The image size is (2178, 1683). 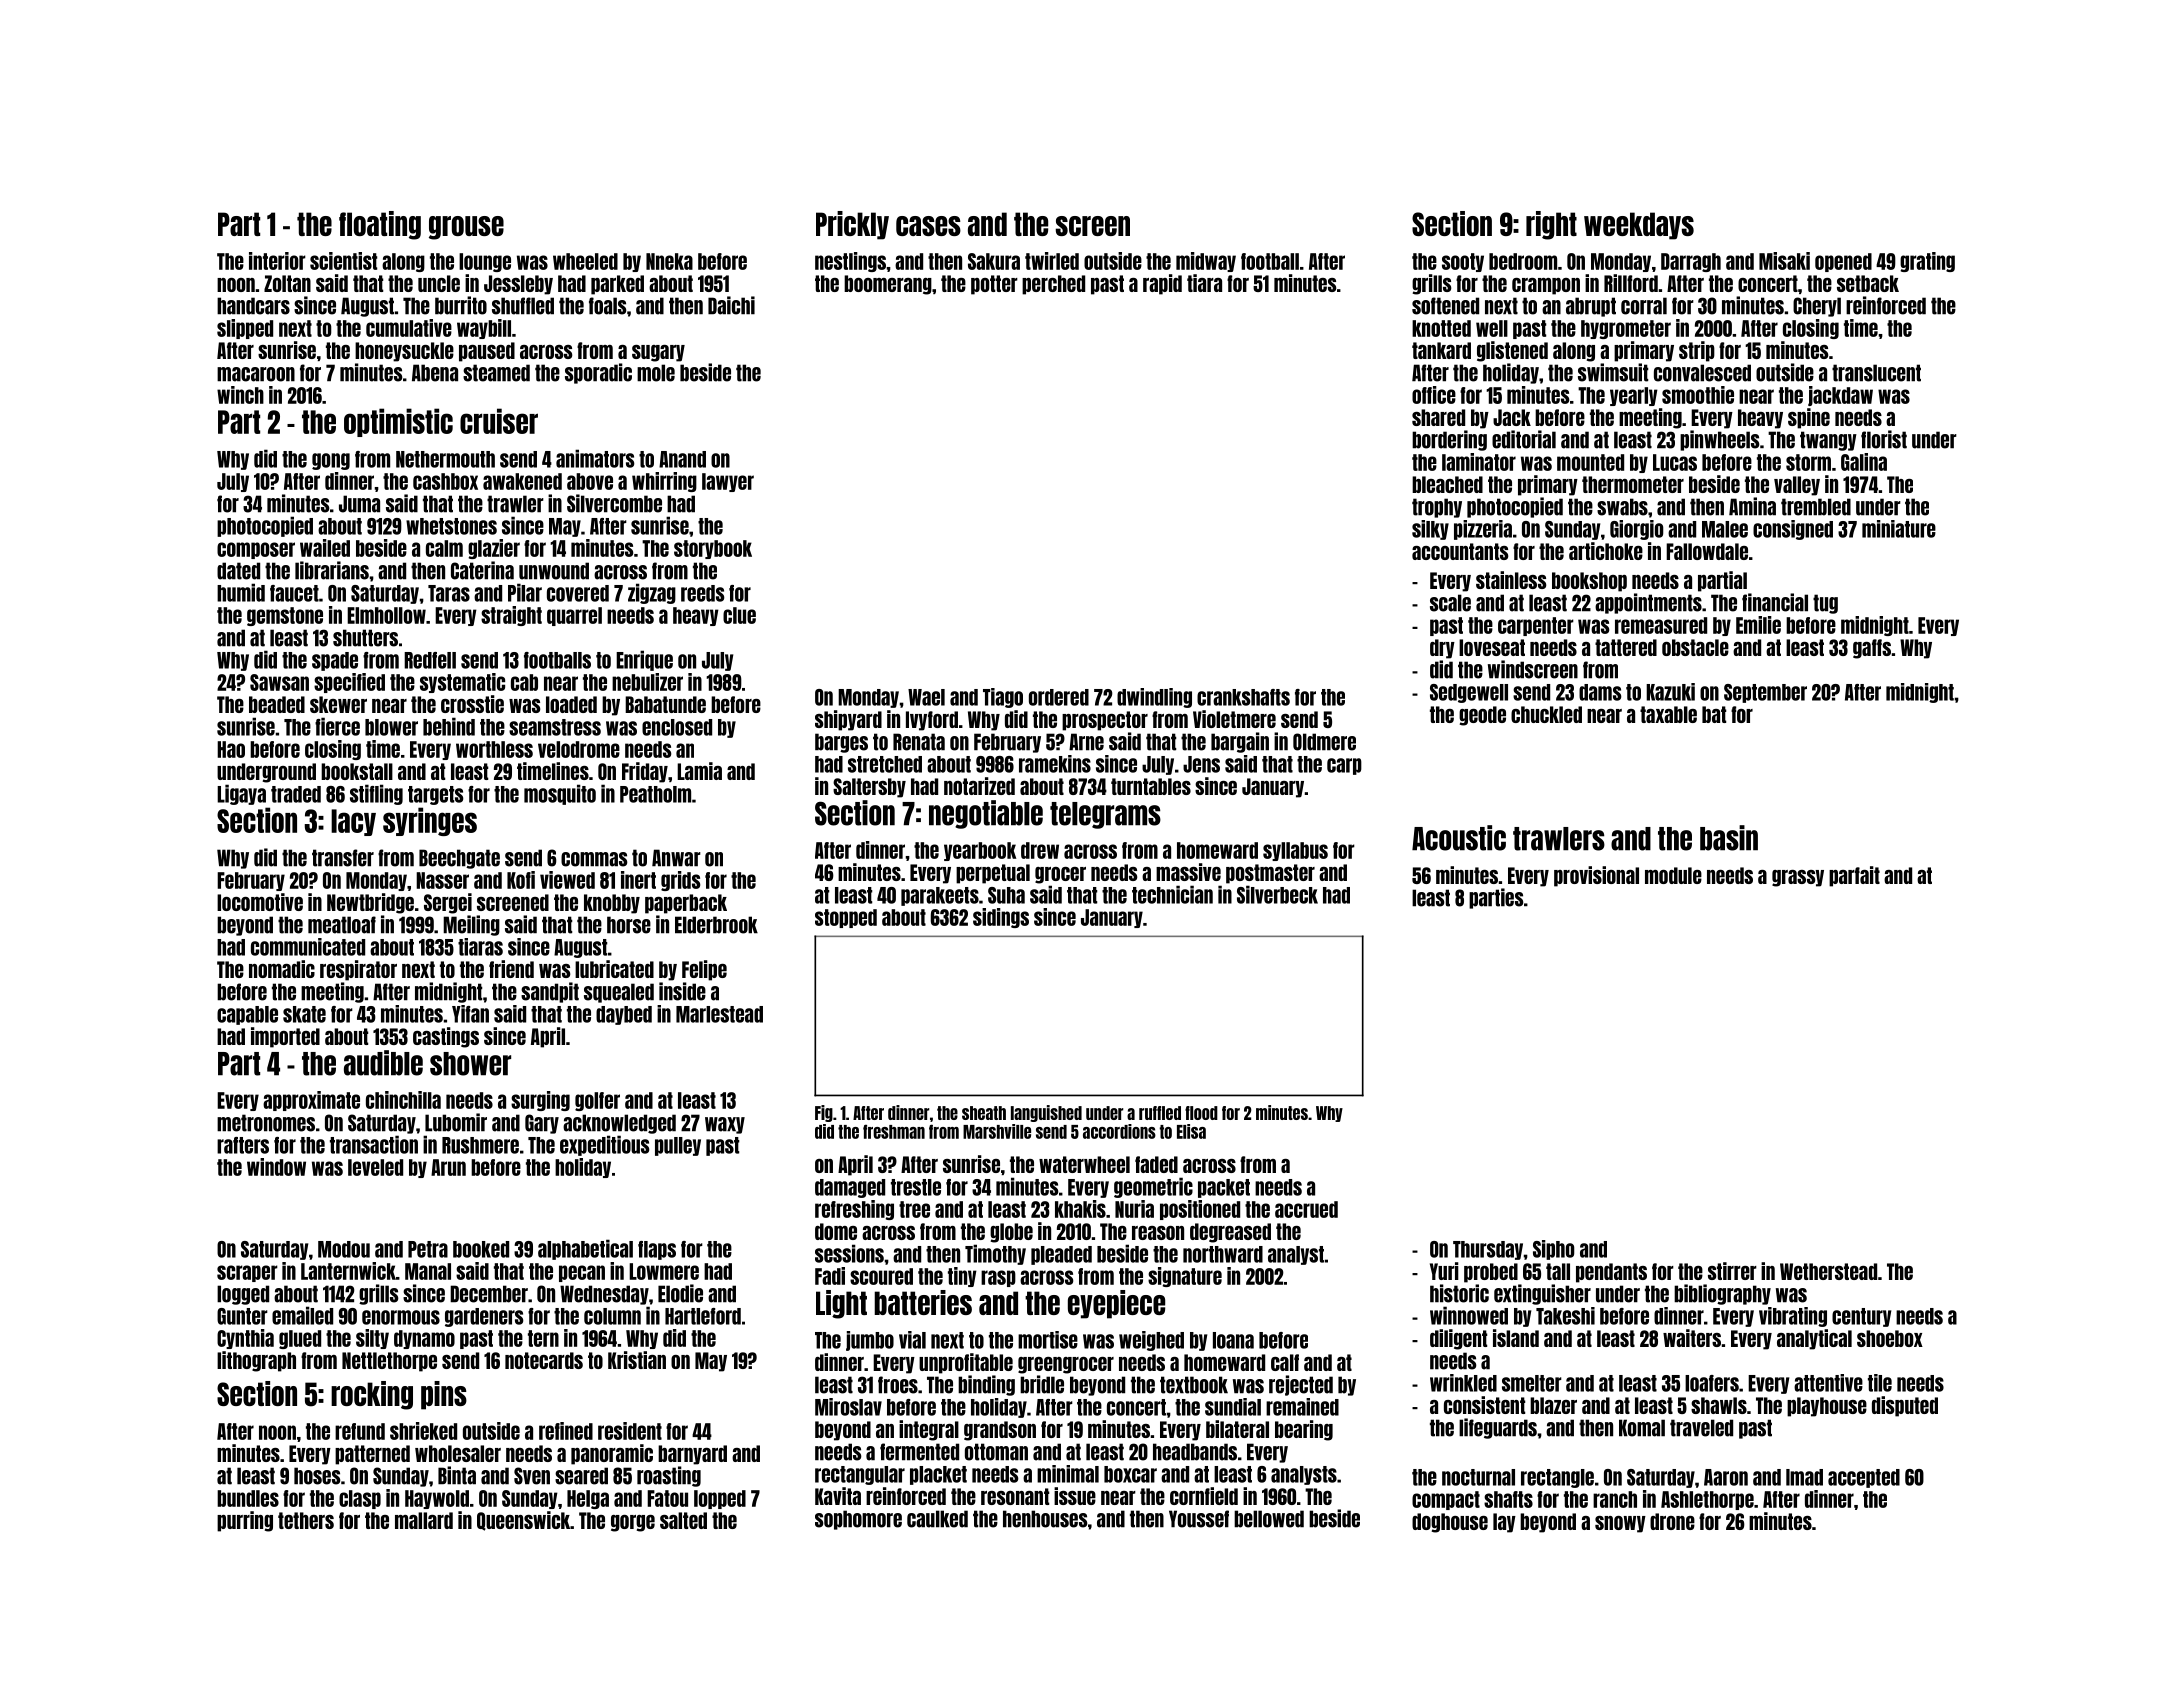 What do you see at coordinates (494, 749) in the image?
I see `worthless` at bounding box center [494, 749].
